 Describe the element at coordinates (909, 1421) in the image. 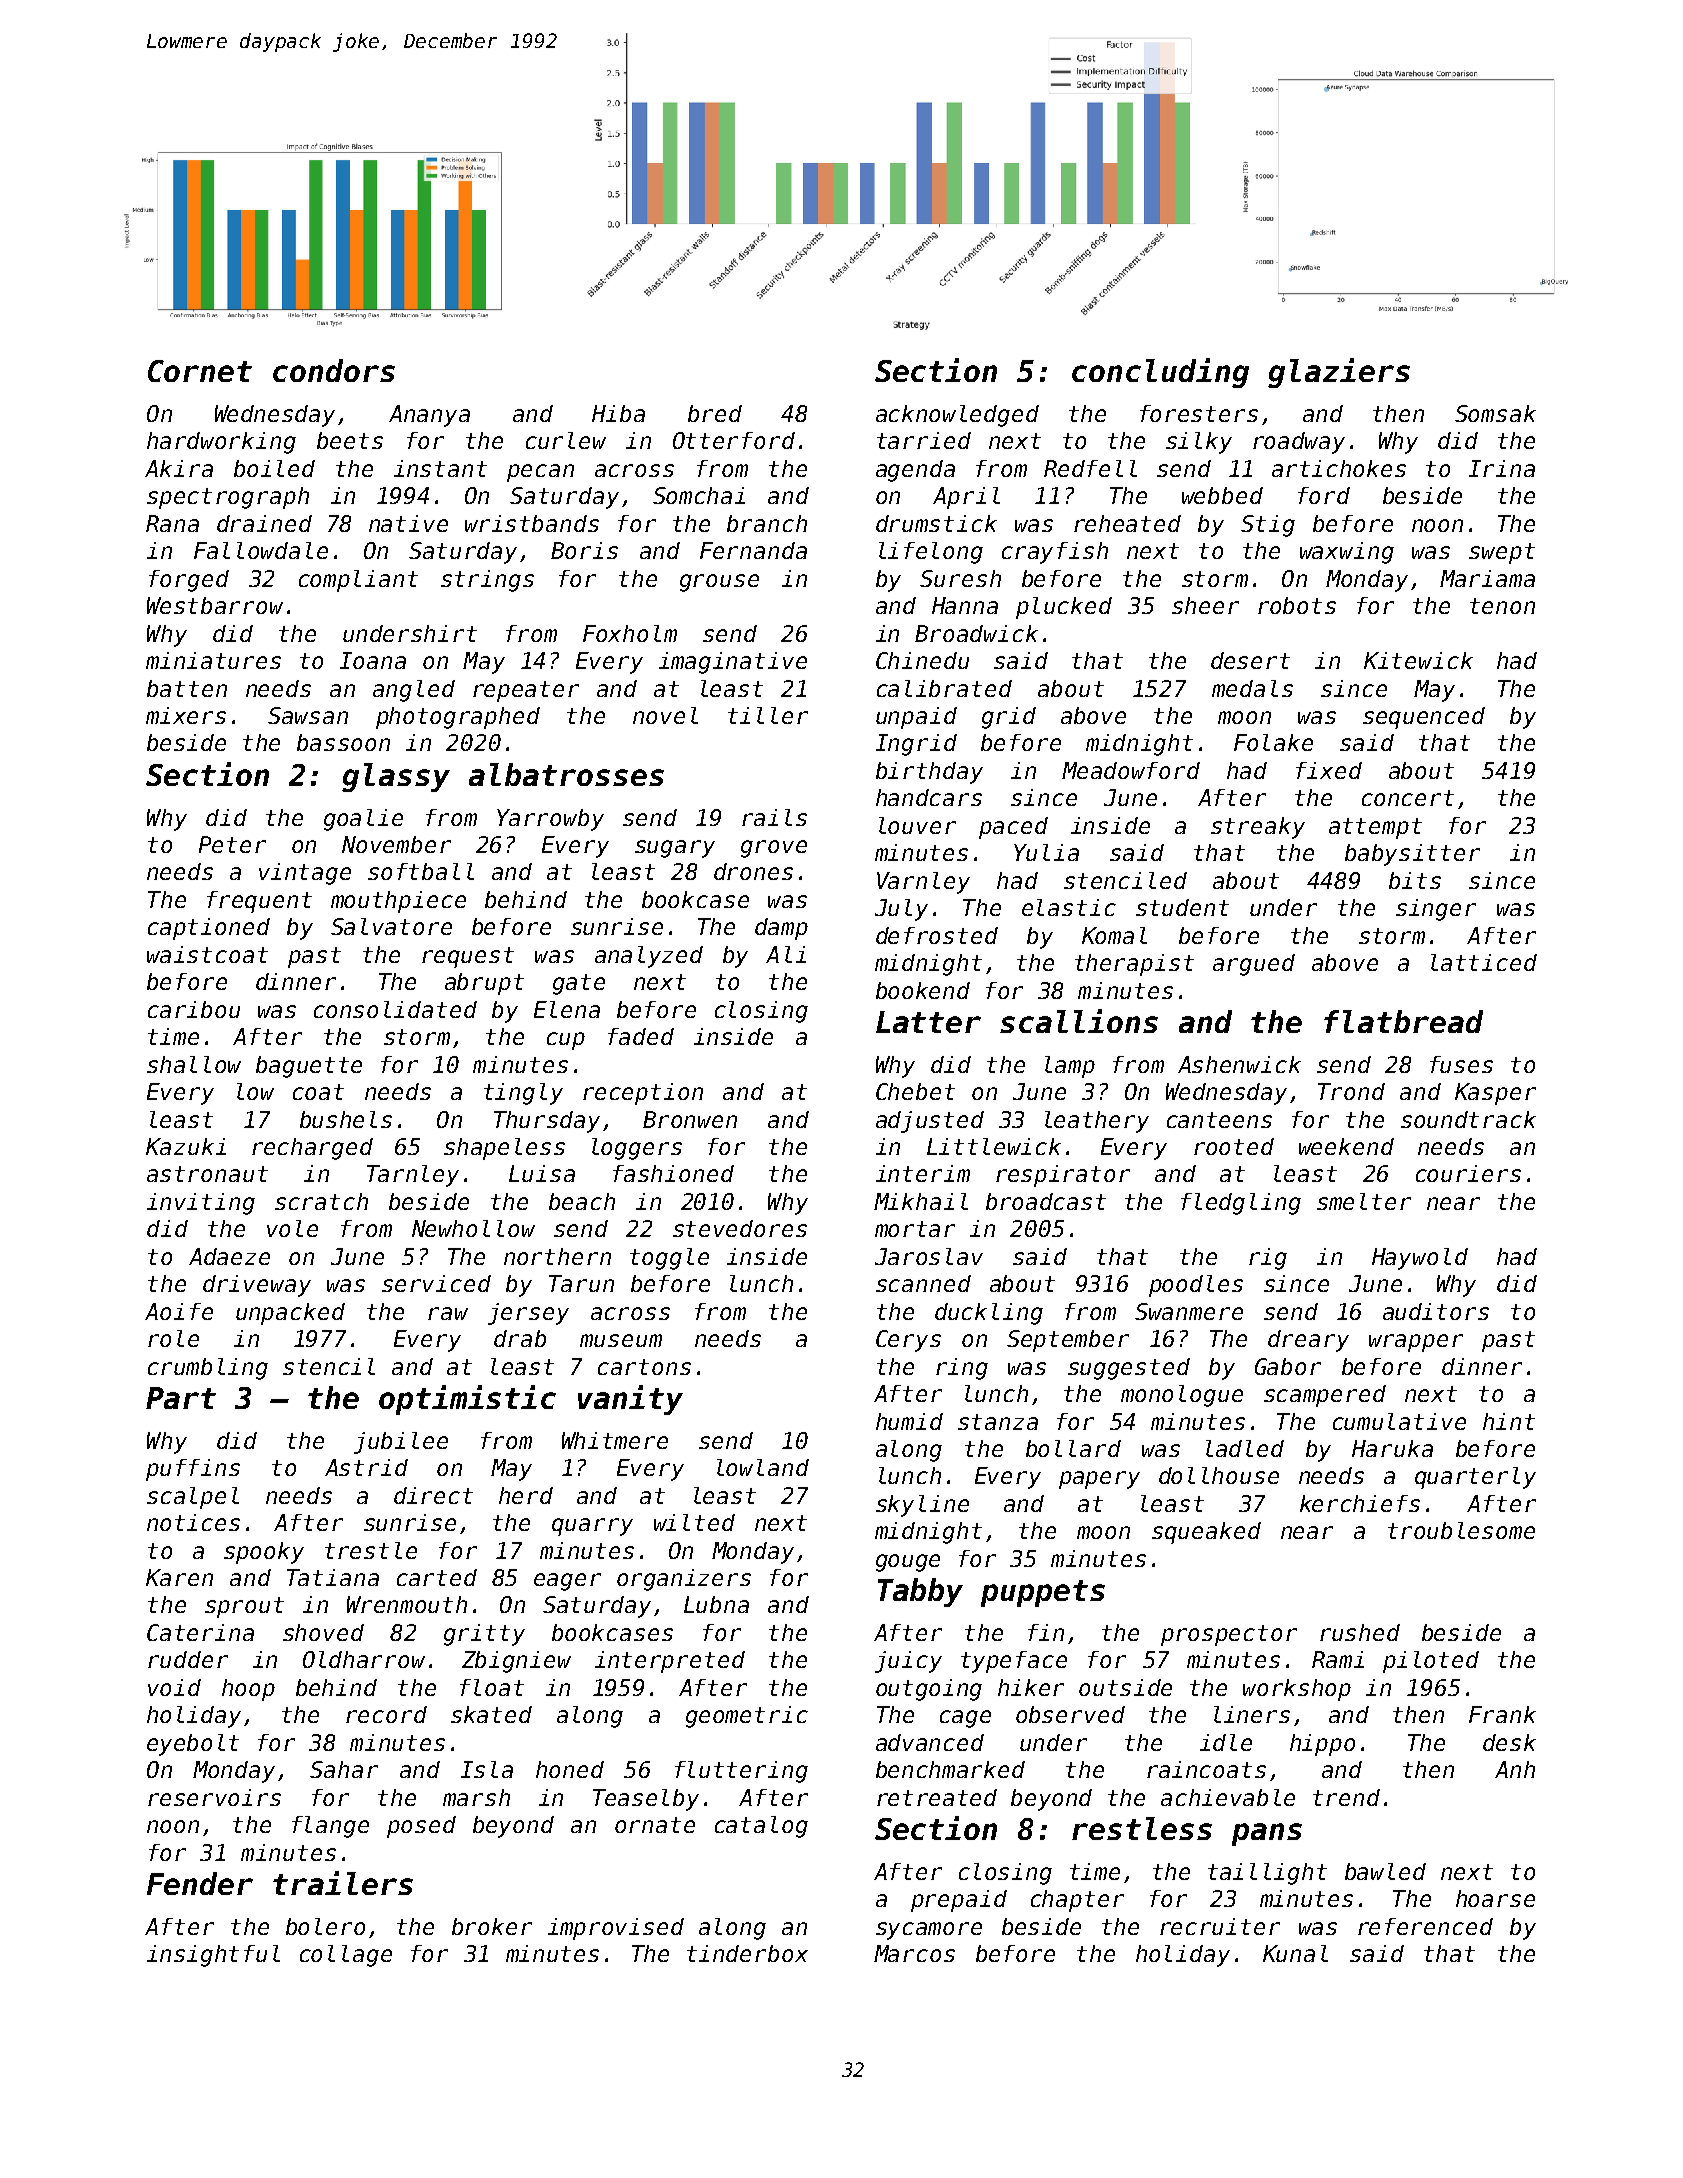

I see `humid` at that location.
